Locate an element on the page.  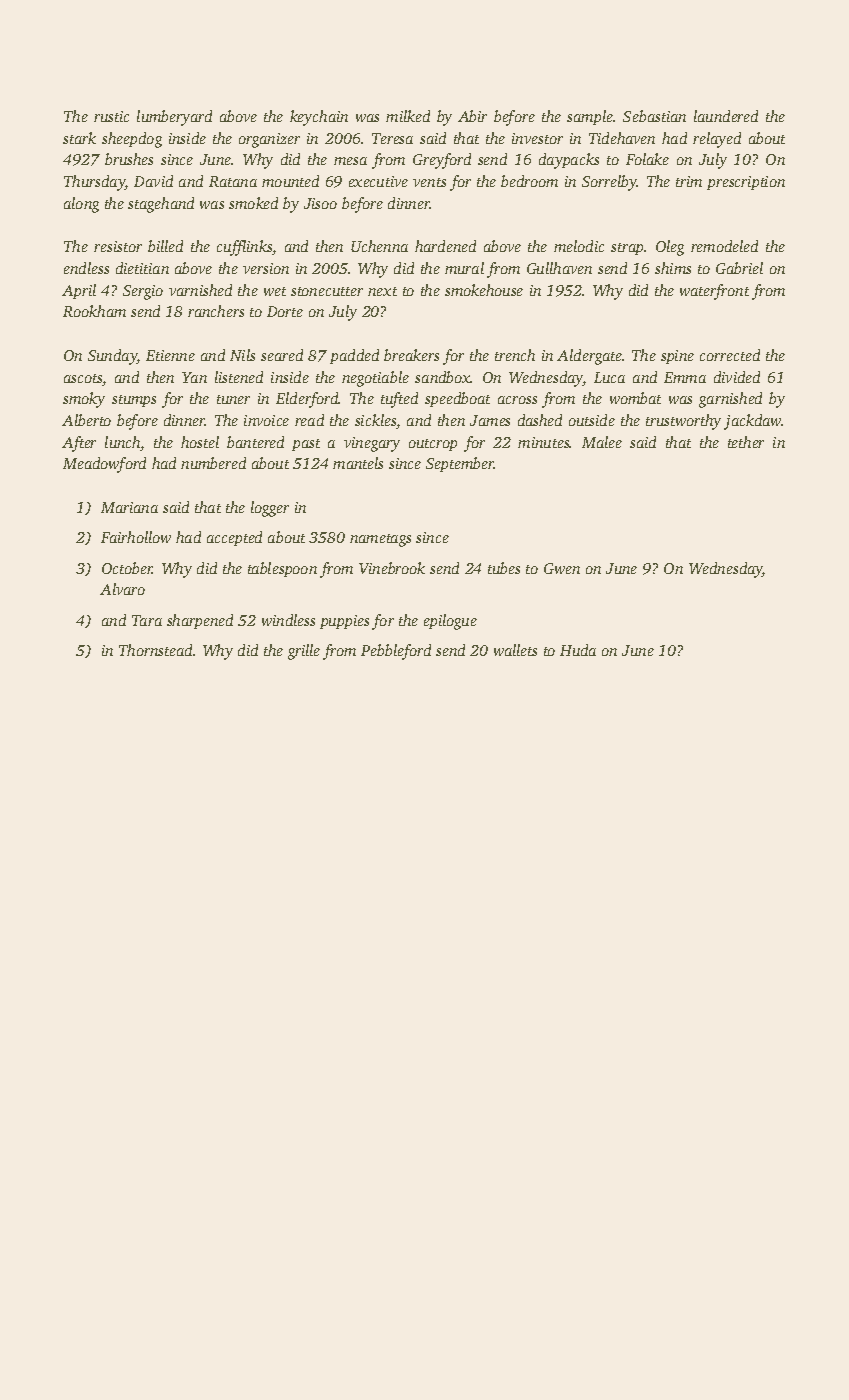
milked is located at coordinates (408, 116).
